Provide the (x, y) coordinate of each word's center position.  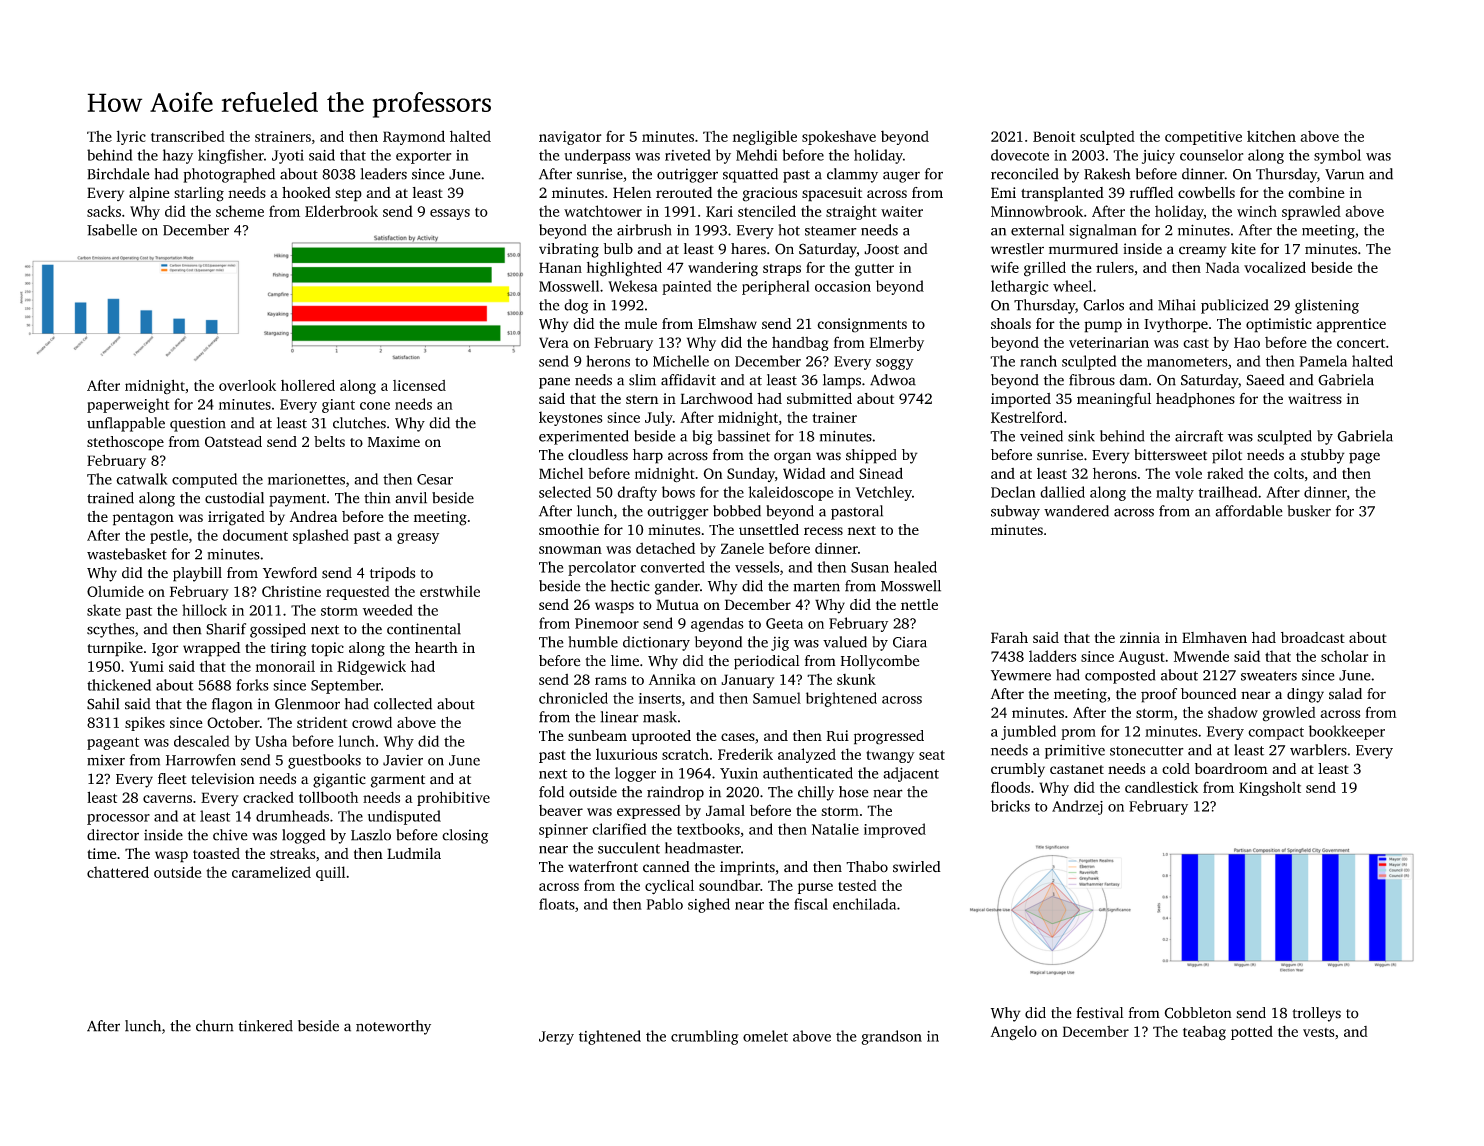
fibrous (1092, 380)
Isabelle (112, 230)
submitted (819, 398)
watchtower (603, 211)
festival (1100, 1013)
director (113, 835)
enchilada (864, 904)
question (198, 424)
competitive (1203, 138)
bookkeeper (1347, 732)
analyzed (807, 755)
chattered (118, 872)
